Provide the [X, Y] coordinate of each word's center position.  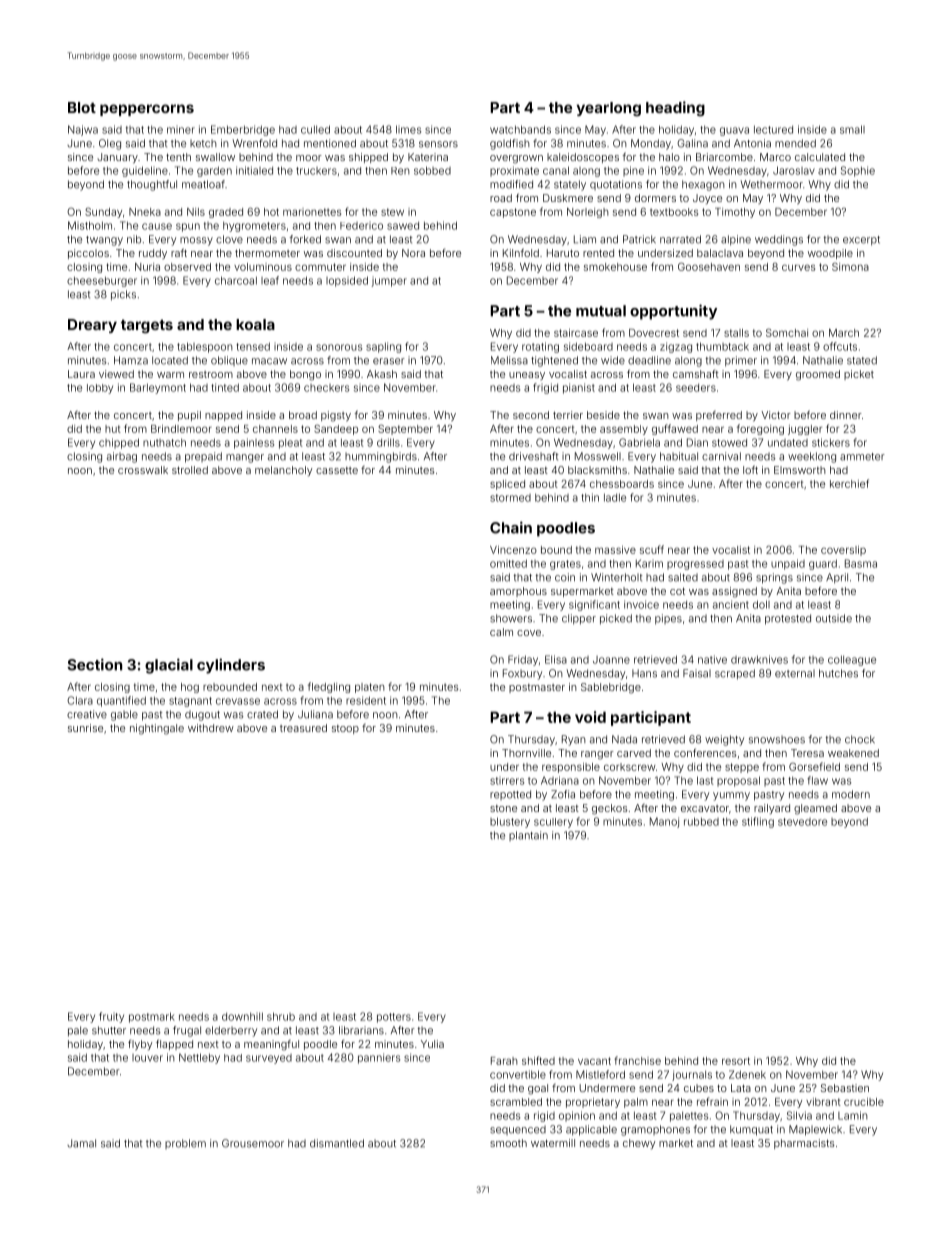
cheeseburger [102, 281]
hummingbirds [381, 457]
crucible [864, 1102]
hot [271, 212]
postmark [152, 1017]
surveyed [269, 1059]
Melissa [509, 360]
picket [859, 375]
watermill [553, 1143]
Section [94, 664]
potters [394, 1018]
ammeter [862, 457]
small [852, 129]
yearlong [609, 109]
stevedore [802, 822]
